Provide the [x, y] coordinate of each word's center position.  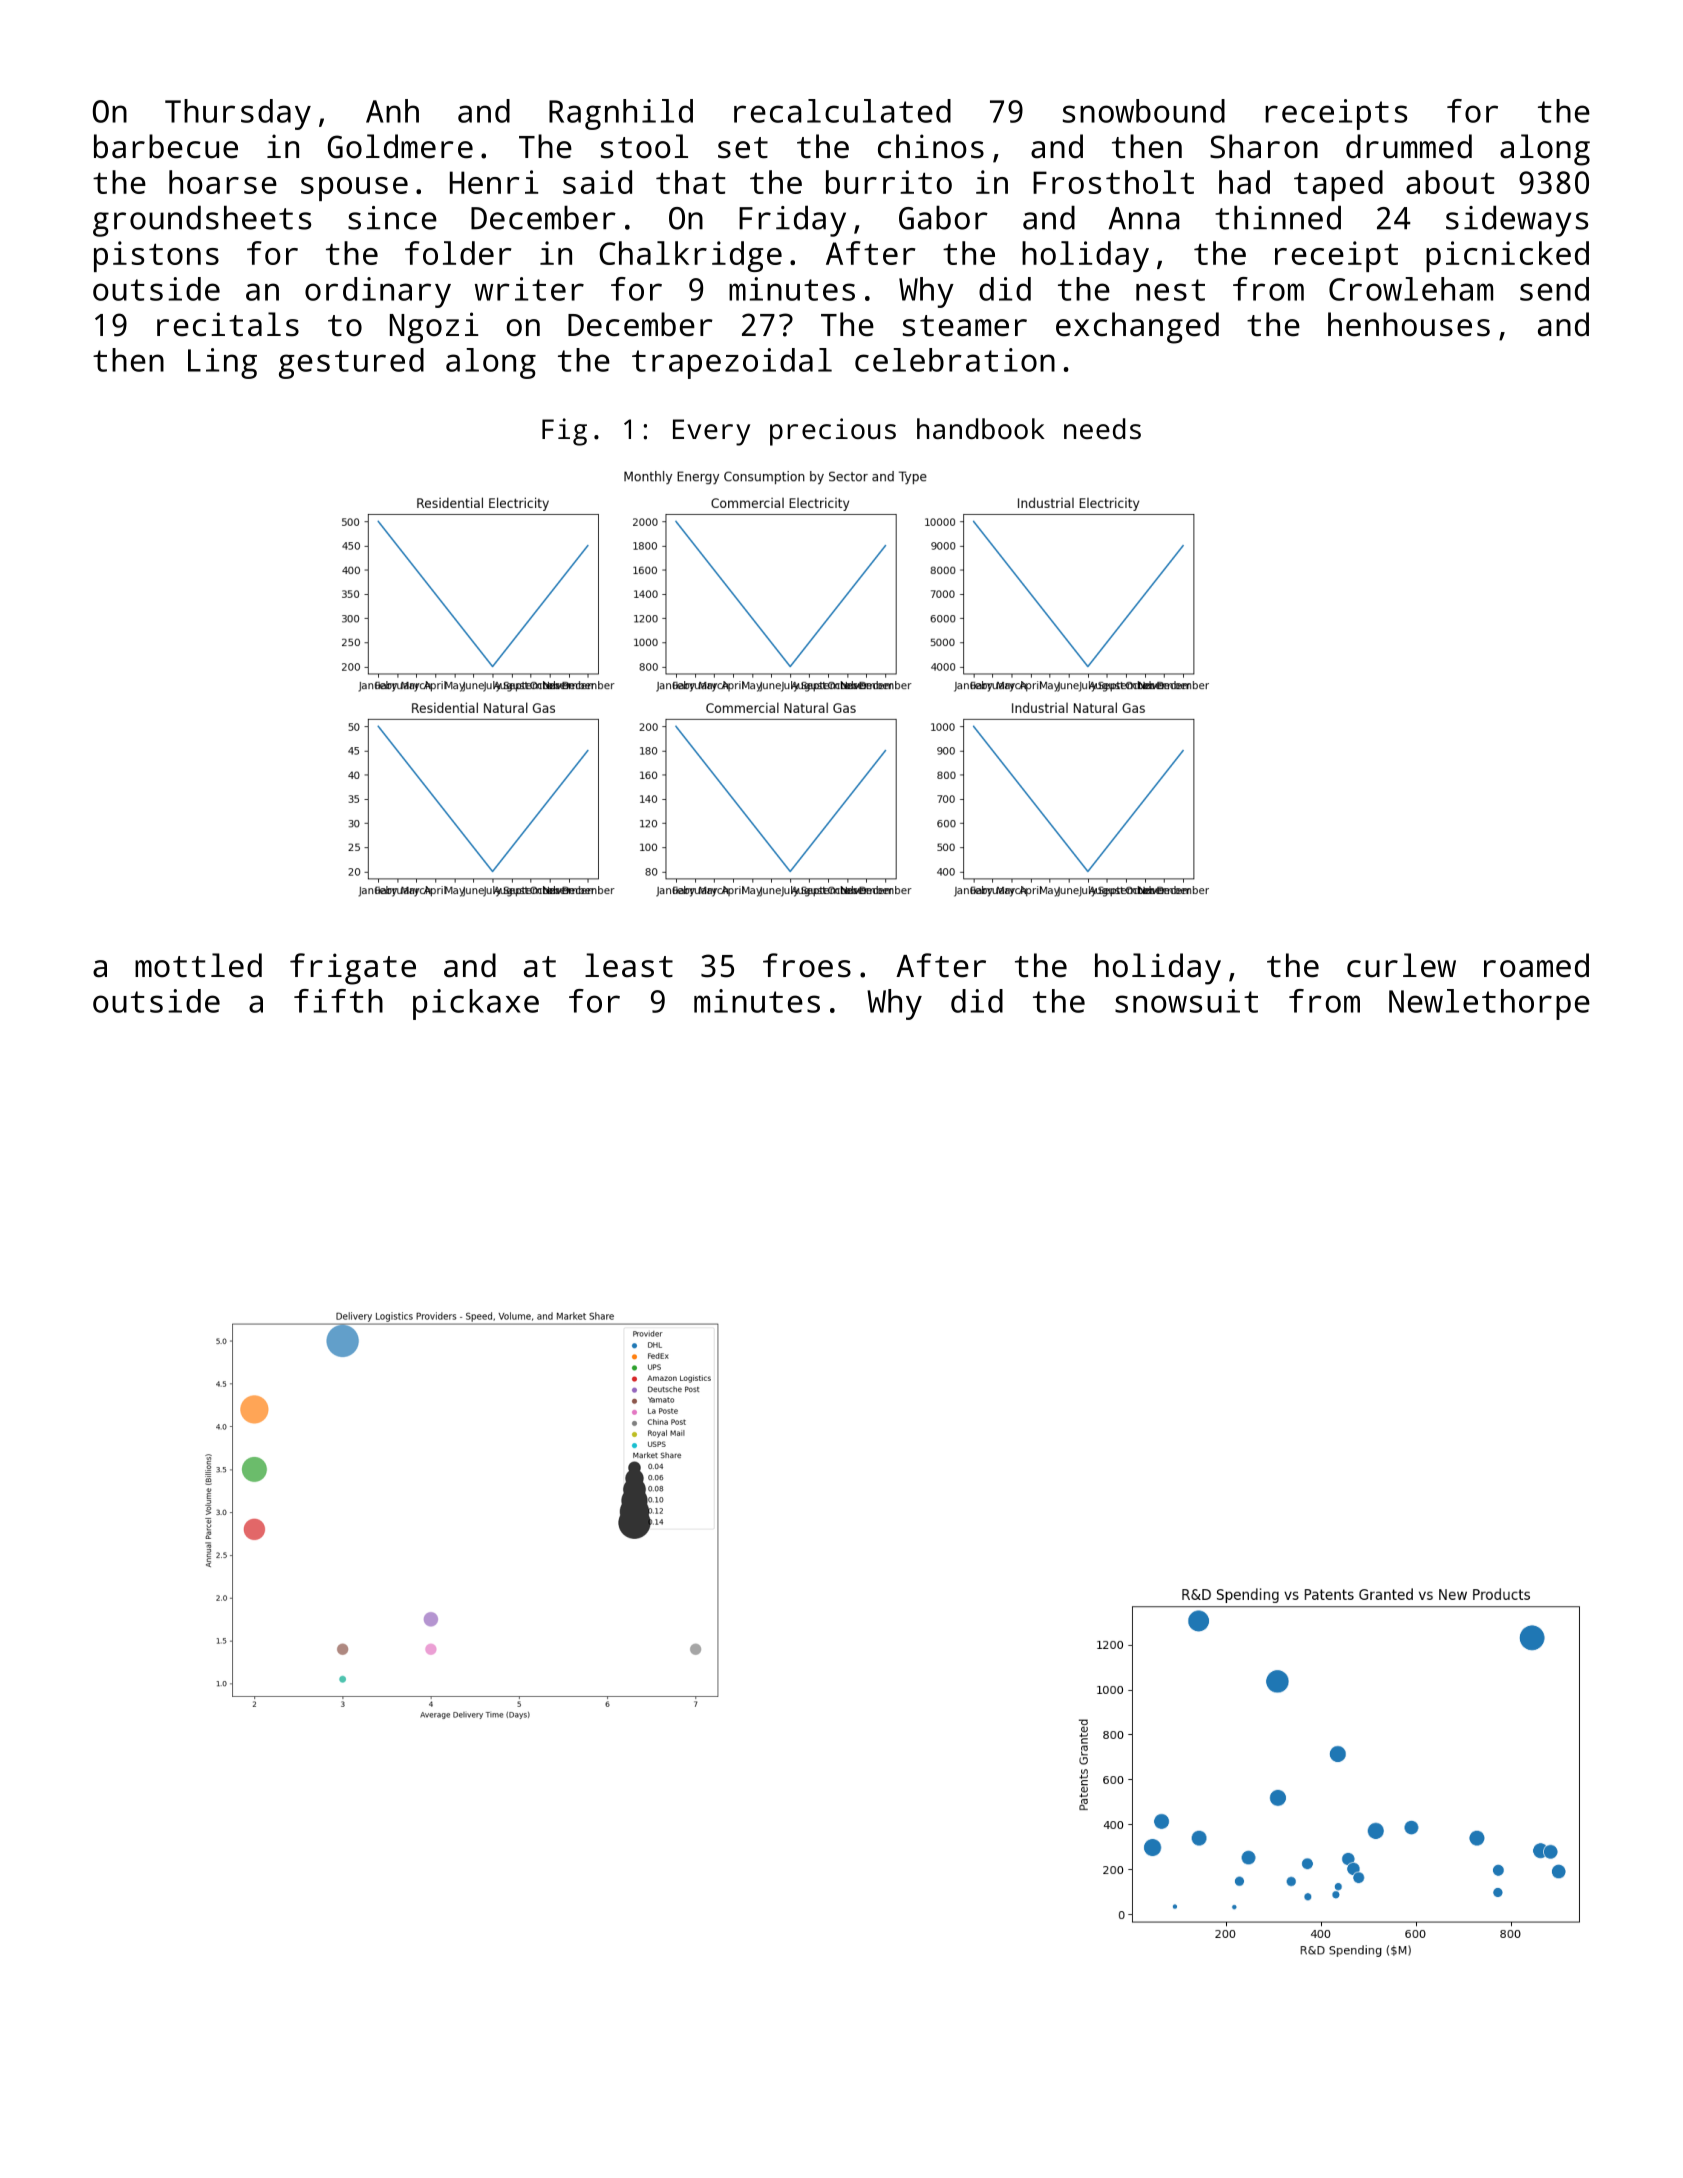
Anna [1144, 218]
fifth [338, 1001]
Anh [392, 111]
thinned [1278, 217]
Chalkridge [690, 256]
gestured [351, 363]
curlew [1401, 965]
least [629, 965]
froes [807, 965]
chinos [931, 146]
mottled [198, 965]
